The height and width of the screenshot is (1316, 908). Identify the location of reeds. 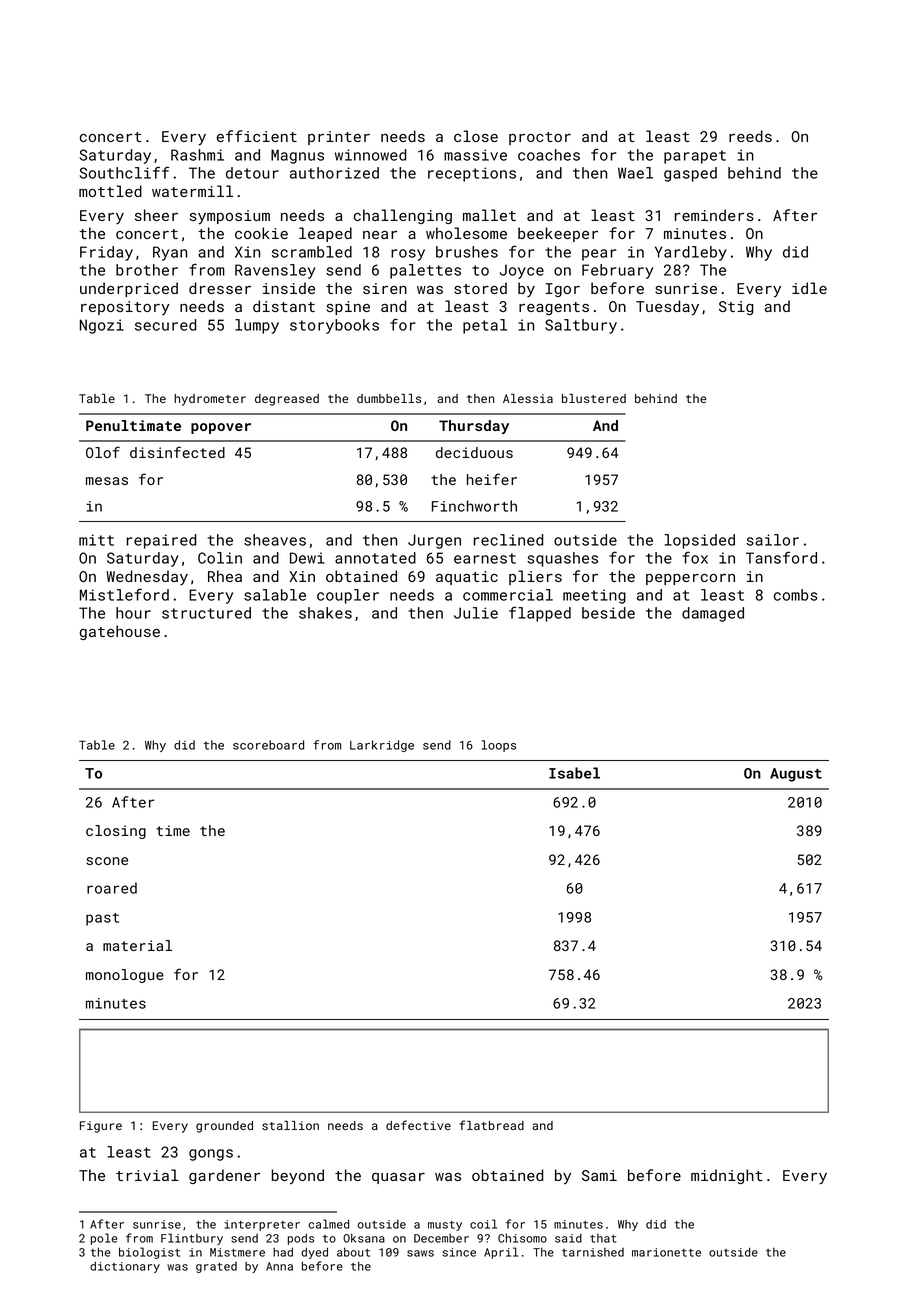
(750, 136).
